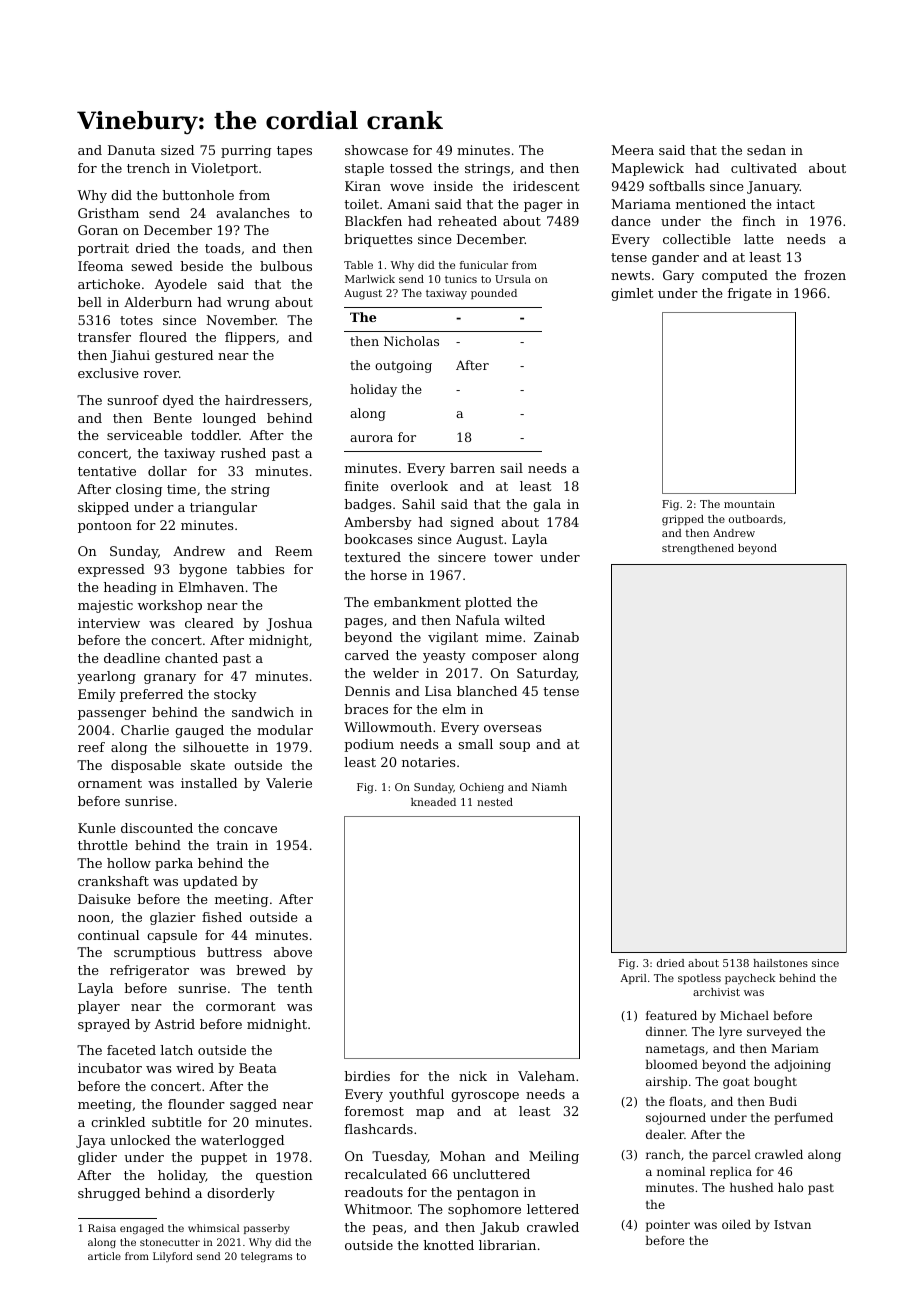 The height and width of the screenshot is (1308, 924). I want to click on showcase, so click(376, 150).
